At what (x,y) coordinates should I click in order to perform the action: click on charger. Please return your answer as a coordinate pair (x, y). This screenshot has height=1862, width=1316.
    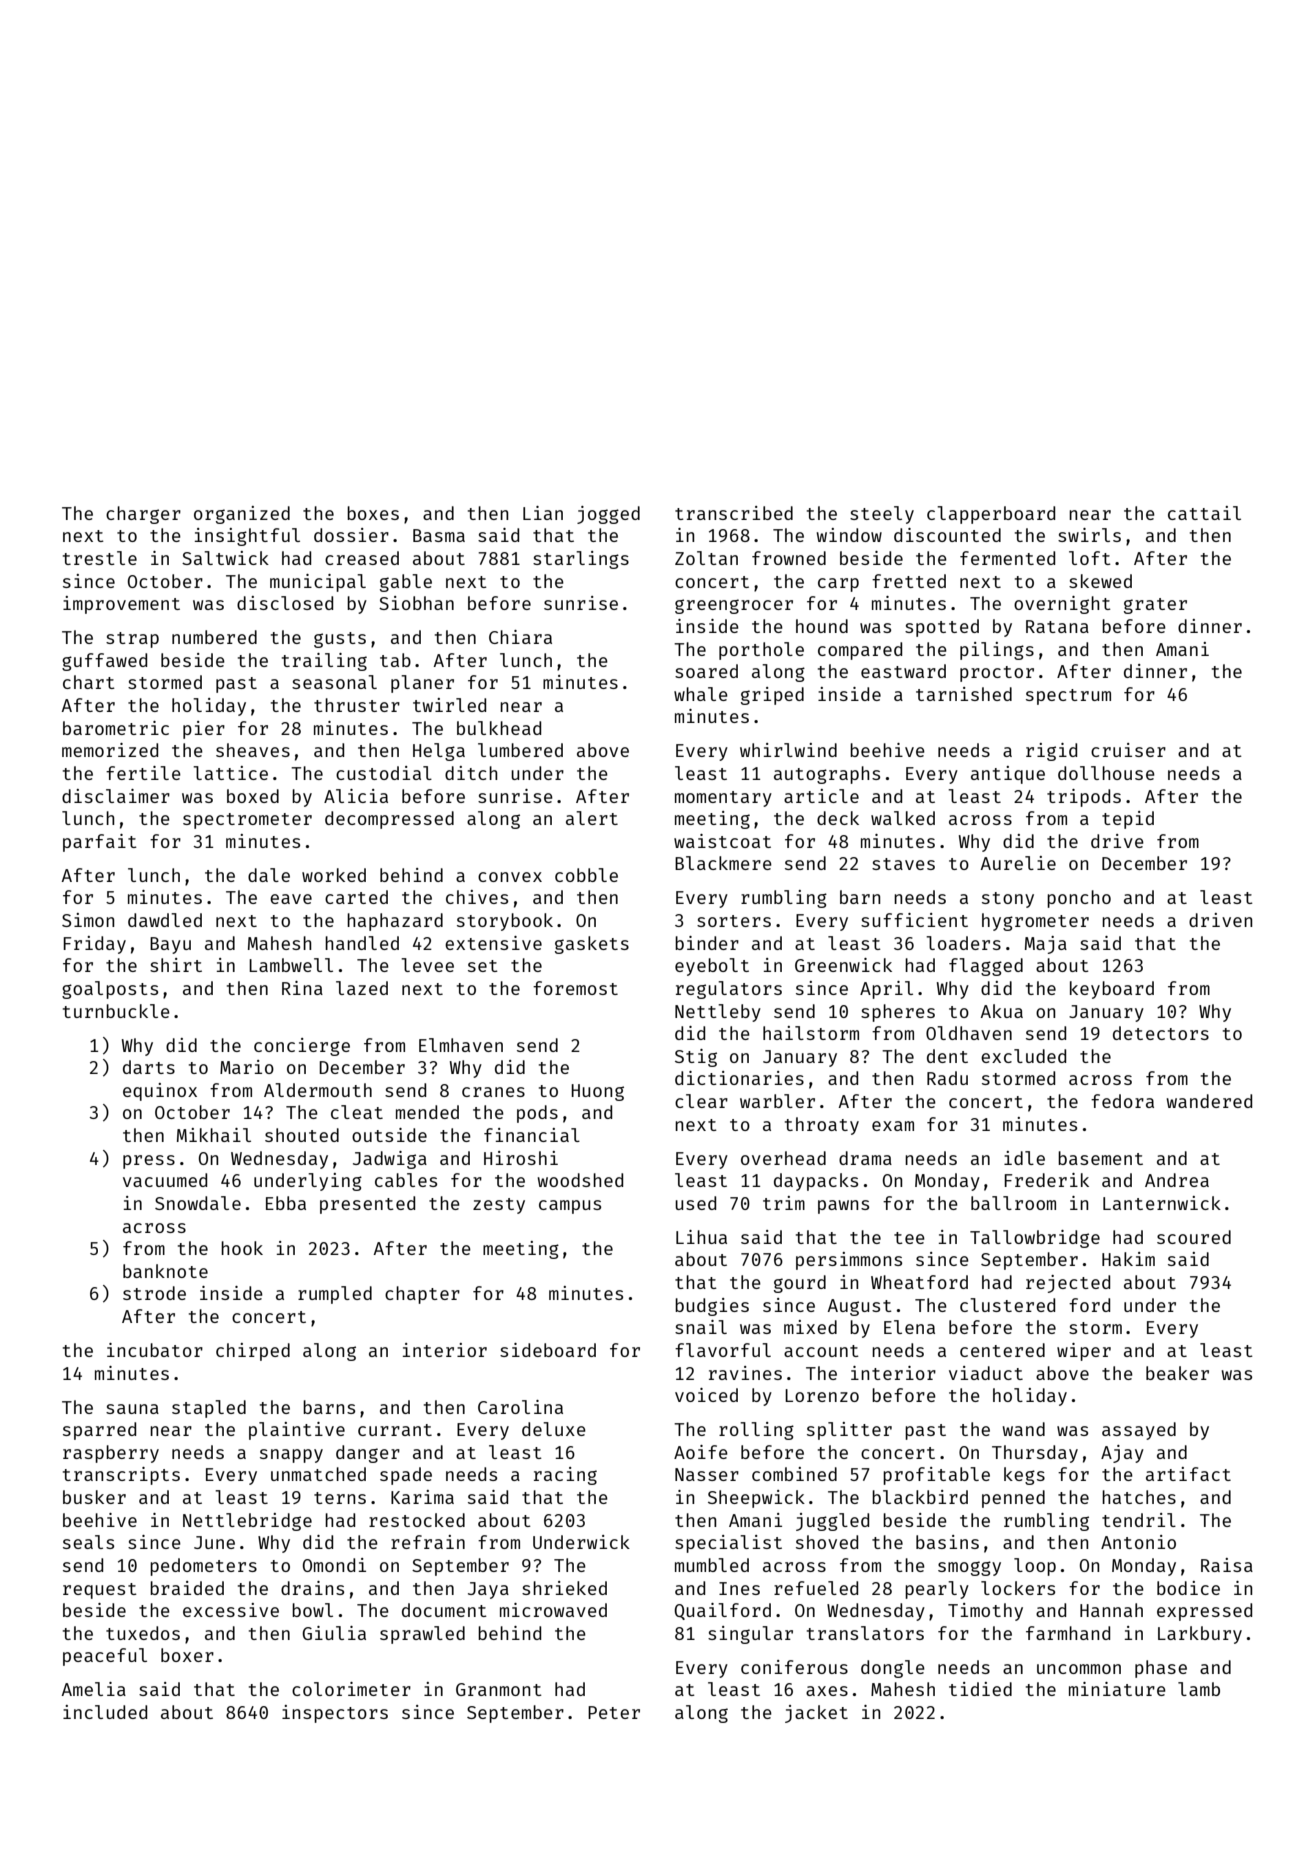
    Looking at the image, I should click on (143, 515).
